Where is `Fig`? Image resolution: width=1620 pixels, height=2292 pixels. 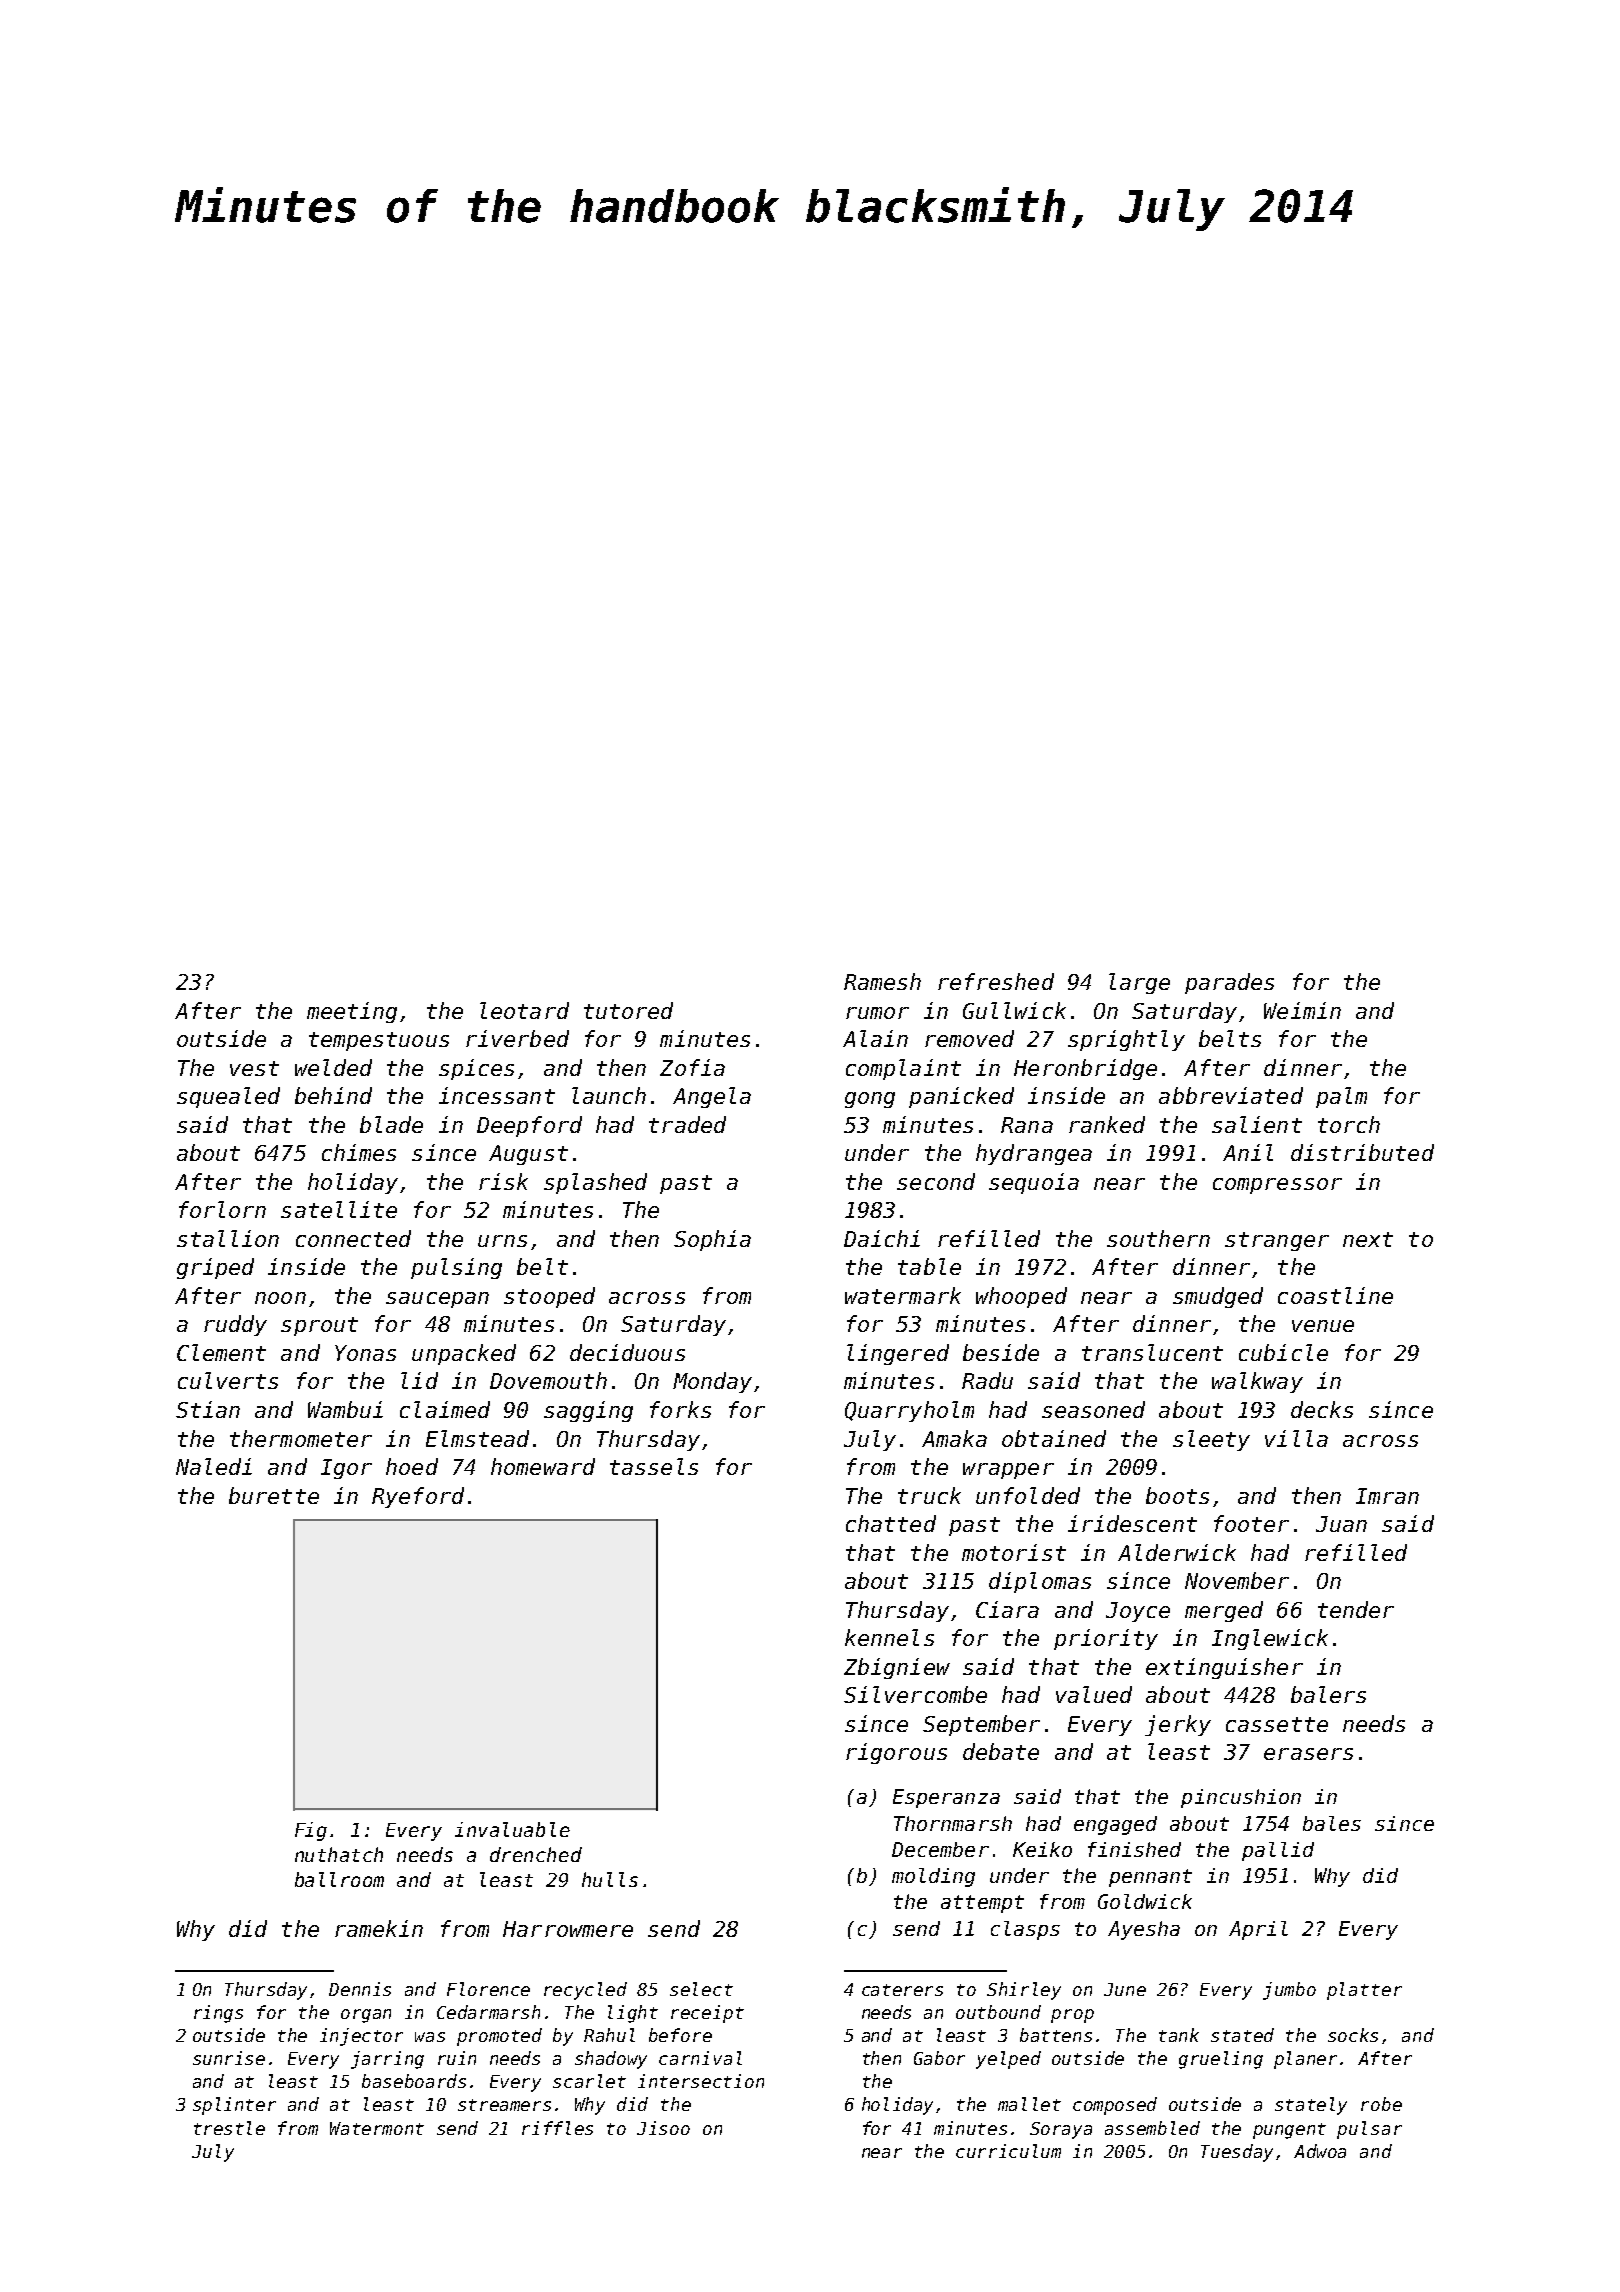
Fig is located at coordinates (311, 1831).
